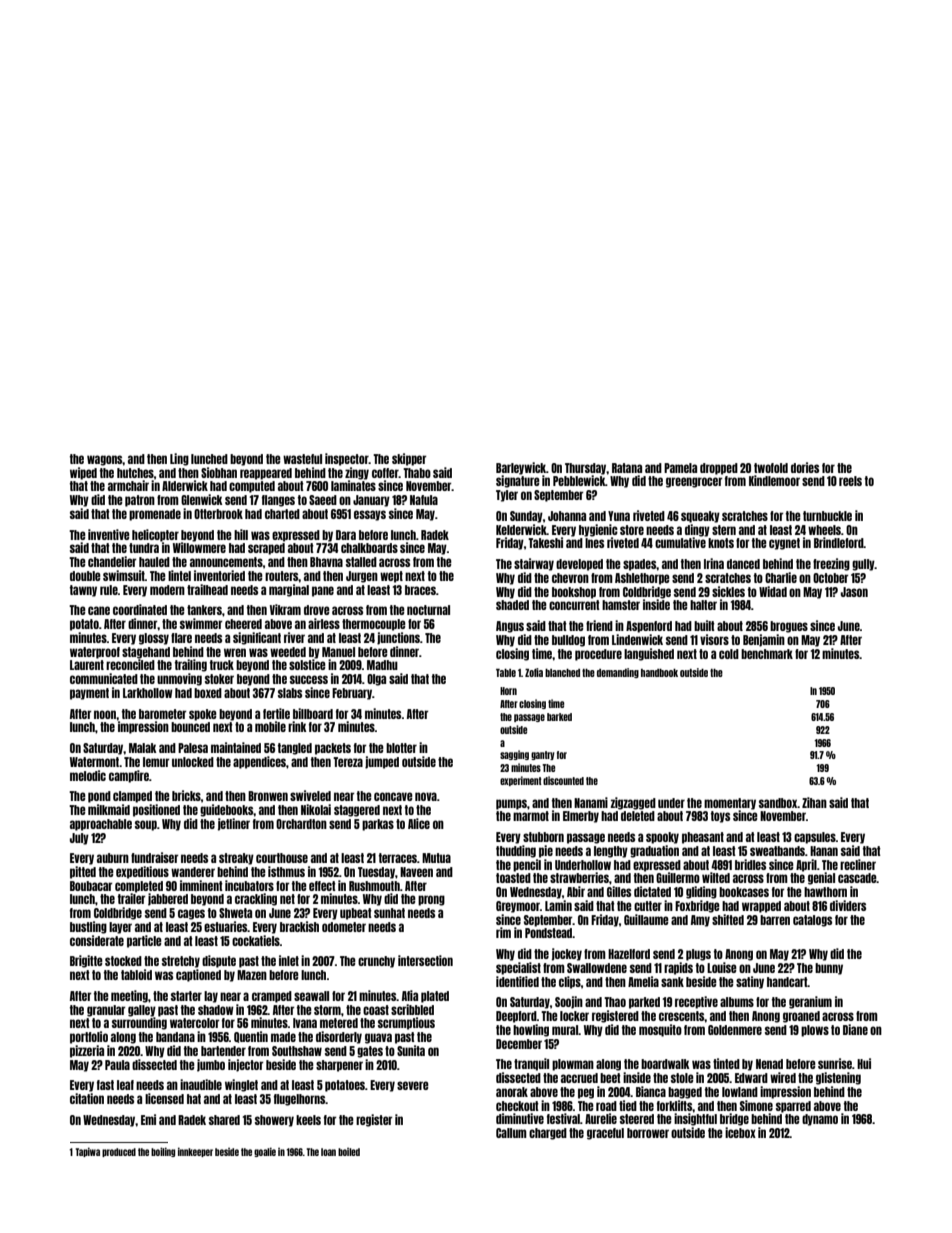 This image has width=952, height=1233. I want to click on wagons, so click(105, 460).
